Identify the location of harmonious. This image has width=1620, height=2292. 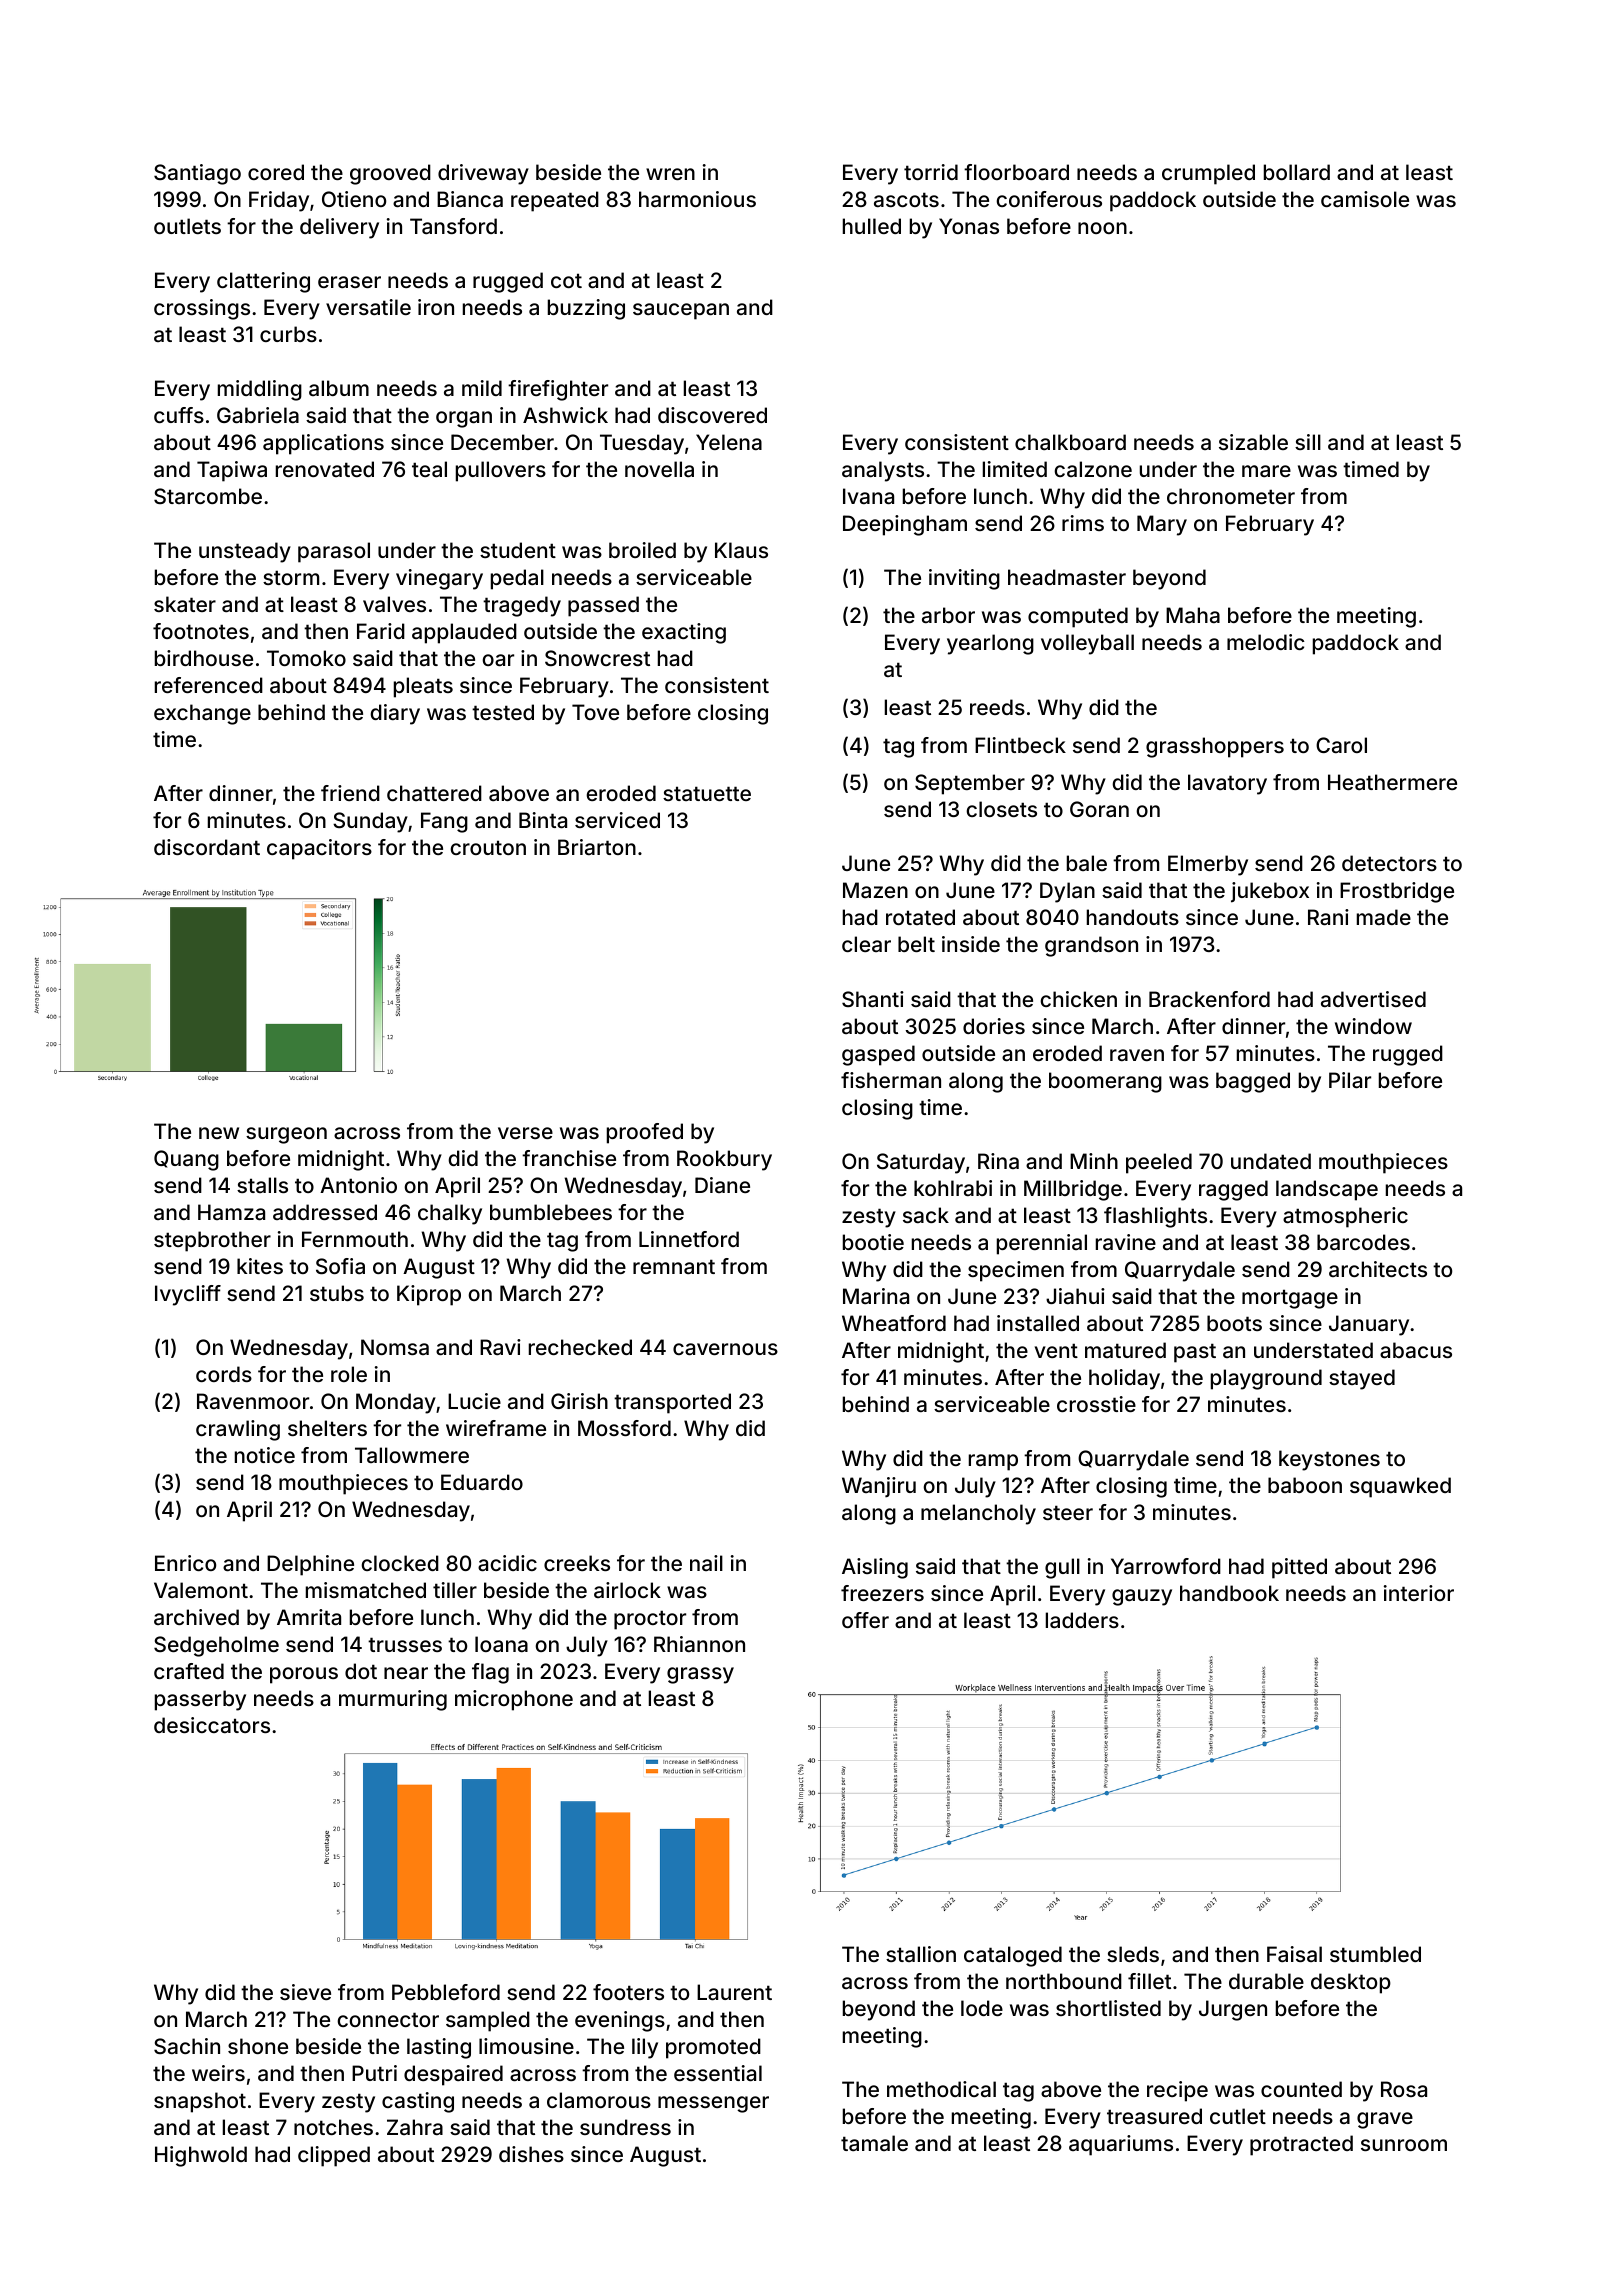
(697, 199).
